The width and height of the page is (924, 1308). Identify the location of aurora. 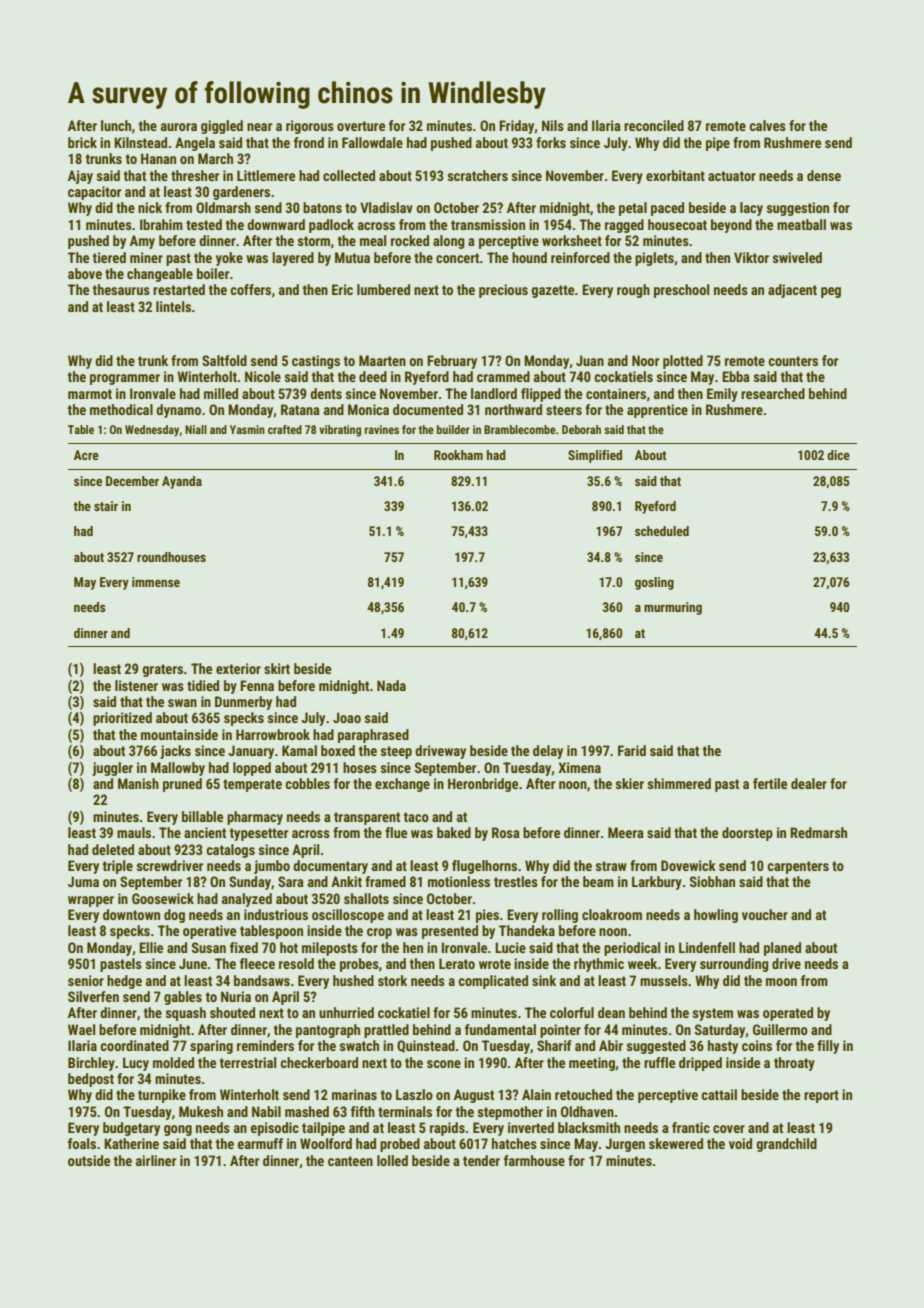
(179, 127).
